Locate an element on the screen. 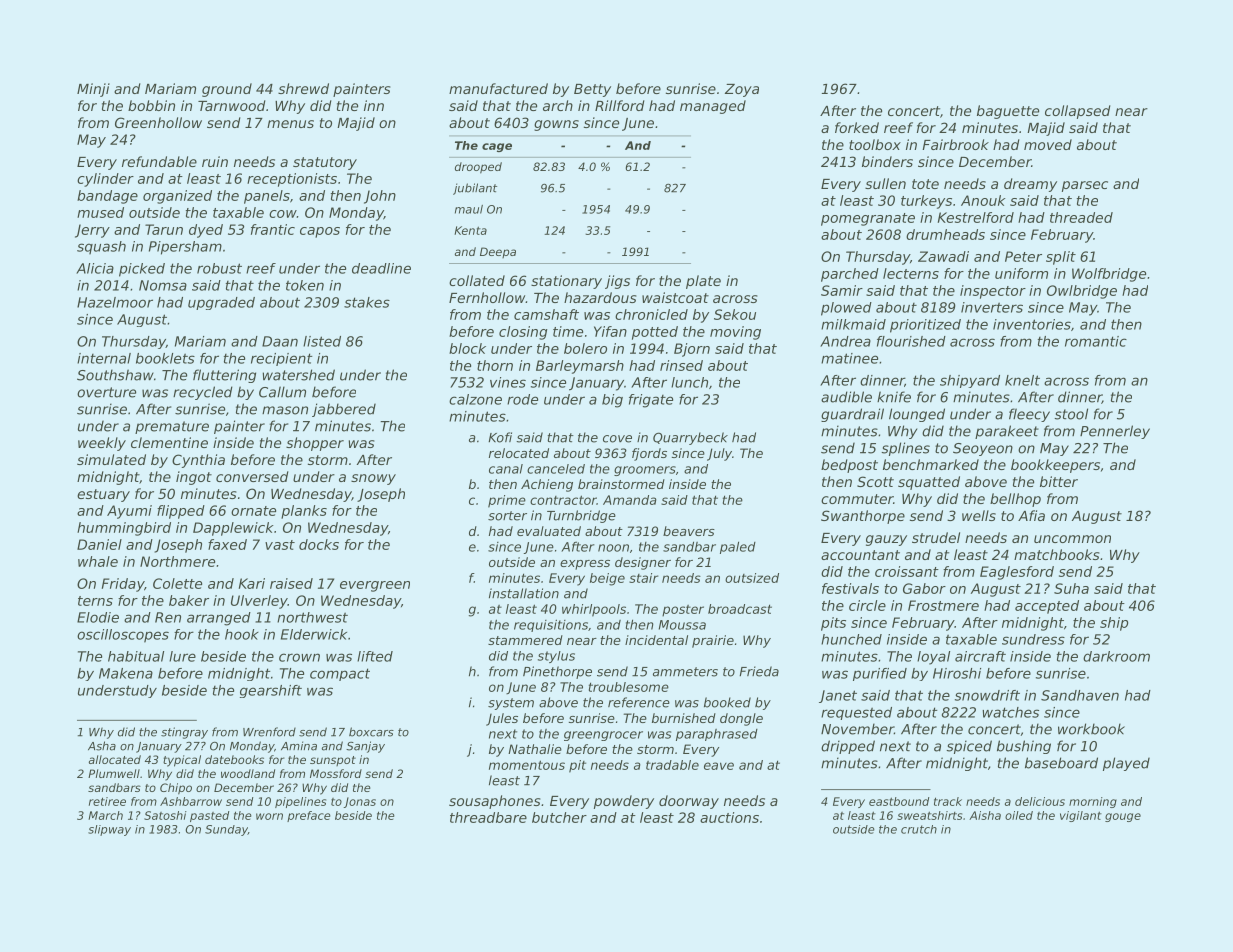 Image resolution: width=1233 pixels, height=952 pixels. hummingbird is located at coordinates (124, 529).
